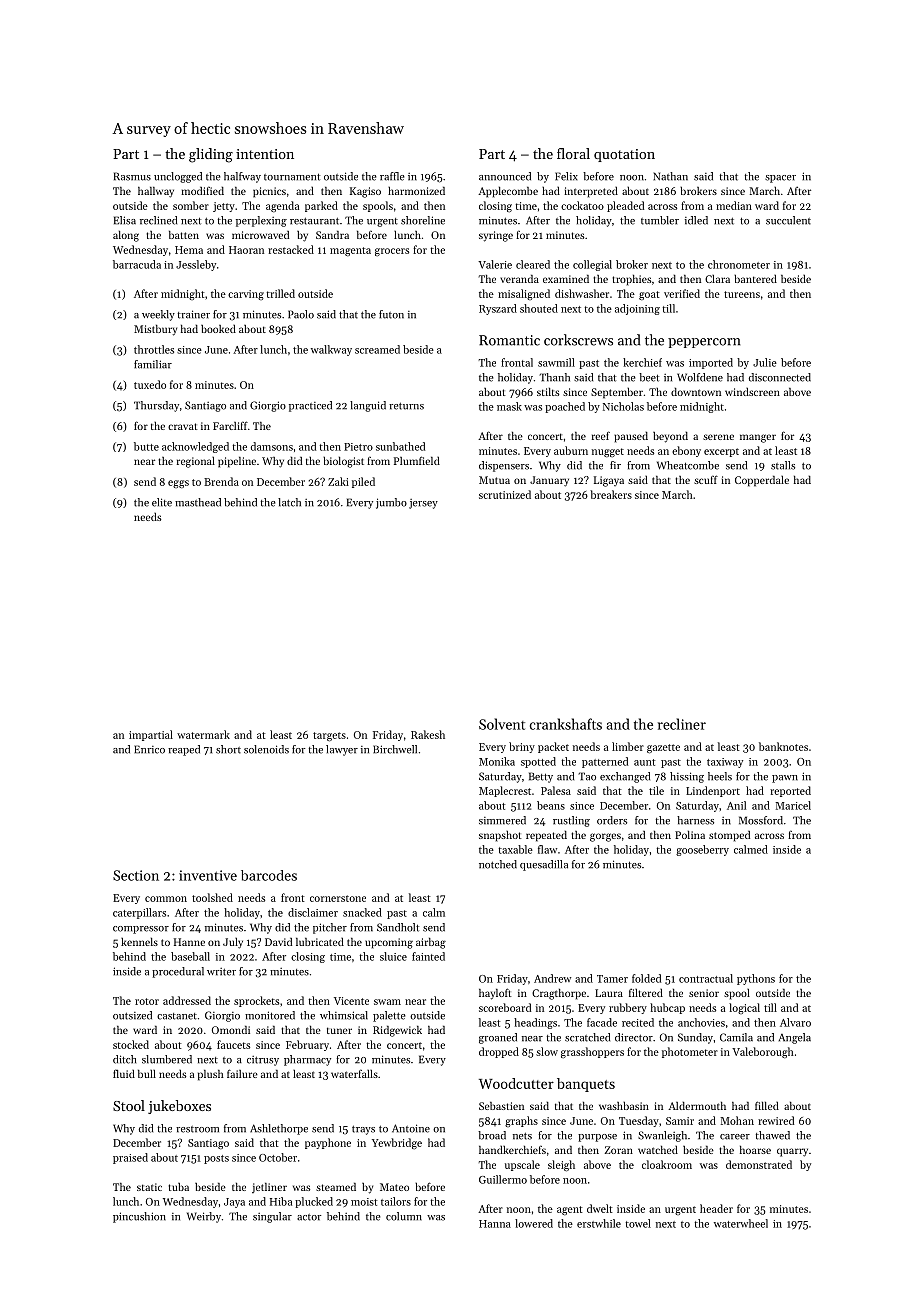 The image size is (924, 1308). Describe the element at coordinates (788, 220) in the screenshot. I see `succulent` at that location.
